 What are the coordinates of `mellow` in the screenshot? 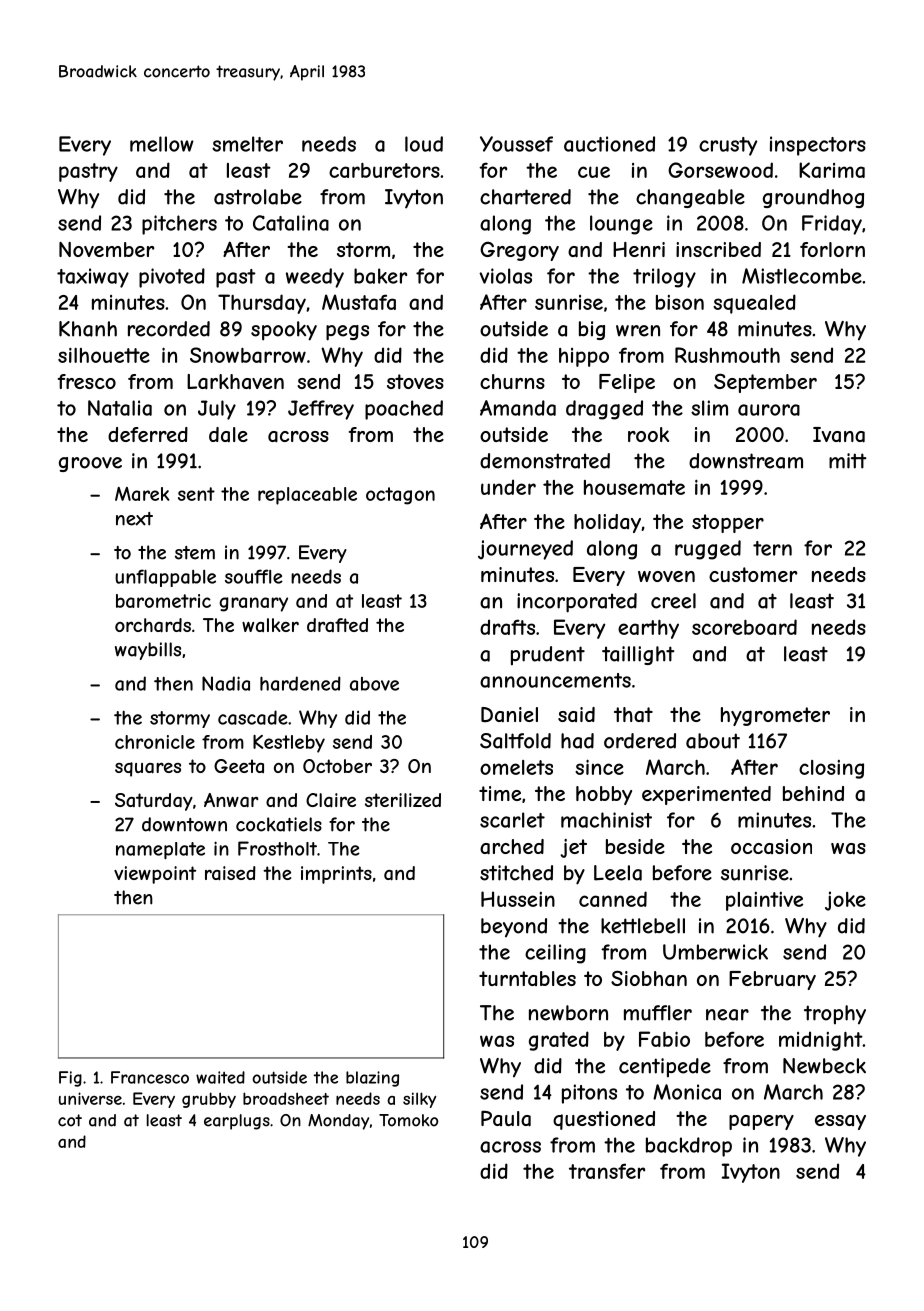 It's located at (162, 144).
